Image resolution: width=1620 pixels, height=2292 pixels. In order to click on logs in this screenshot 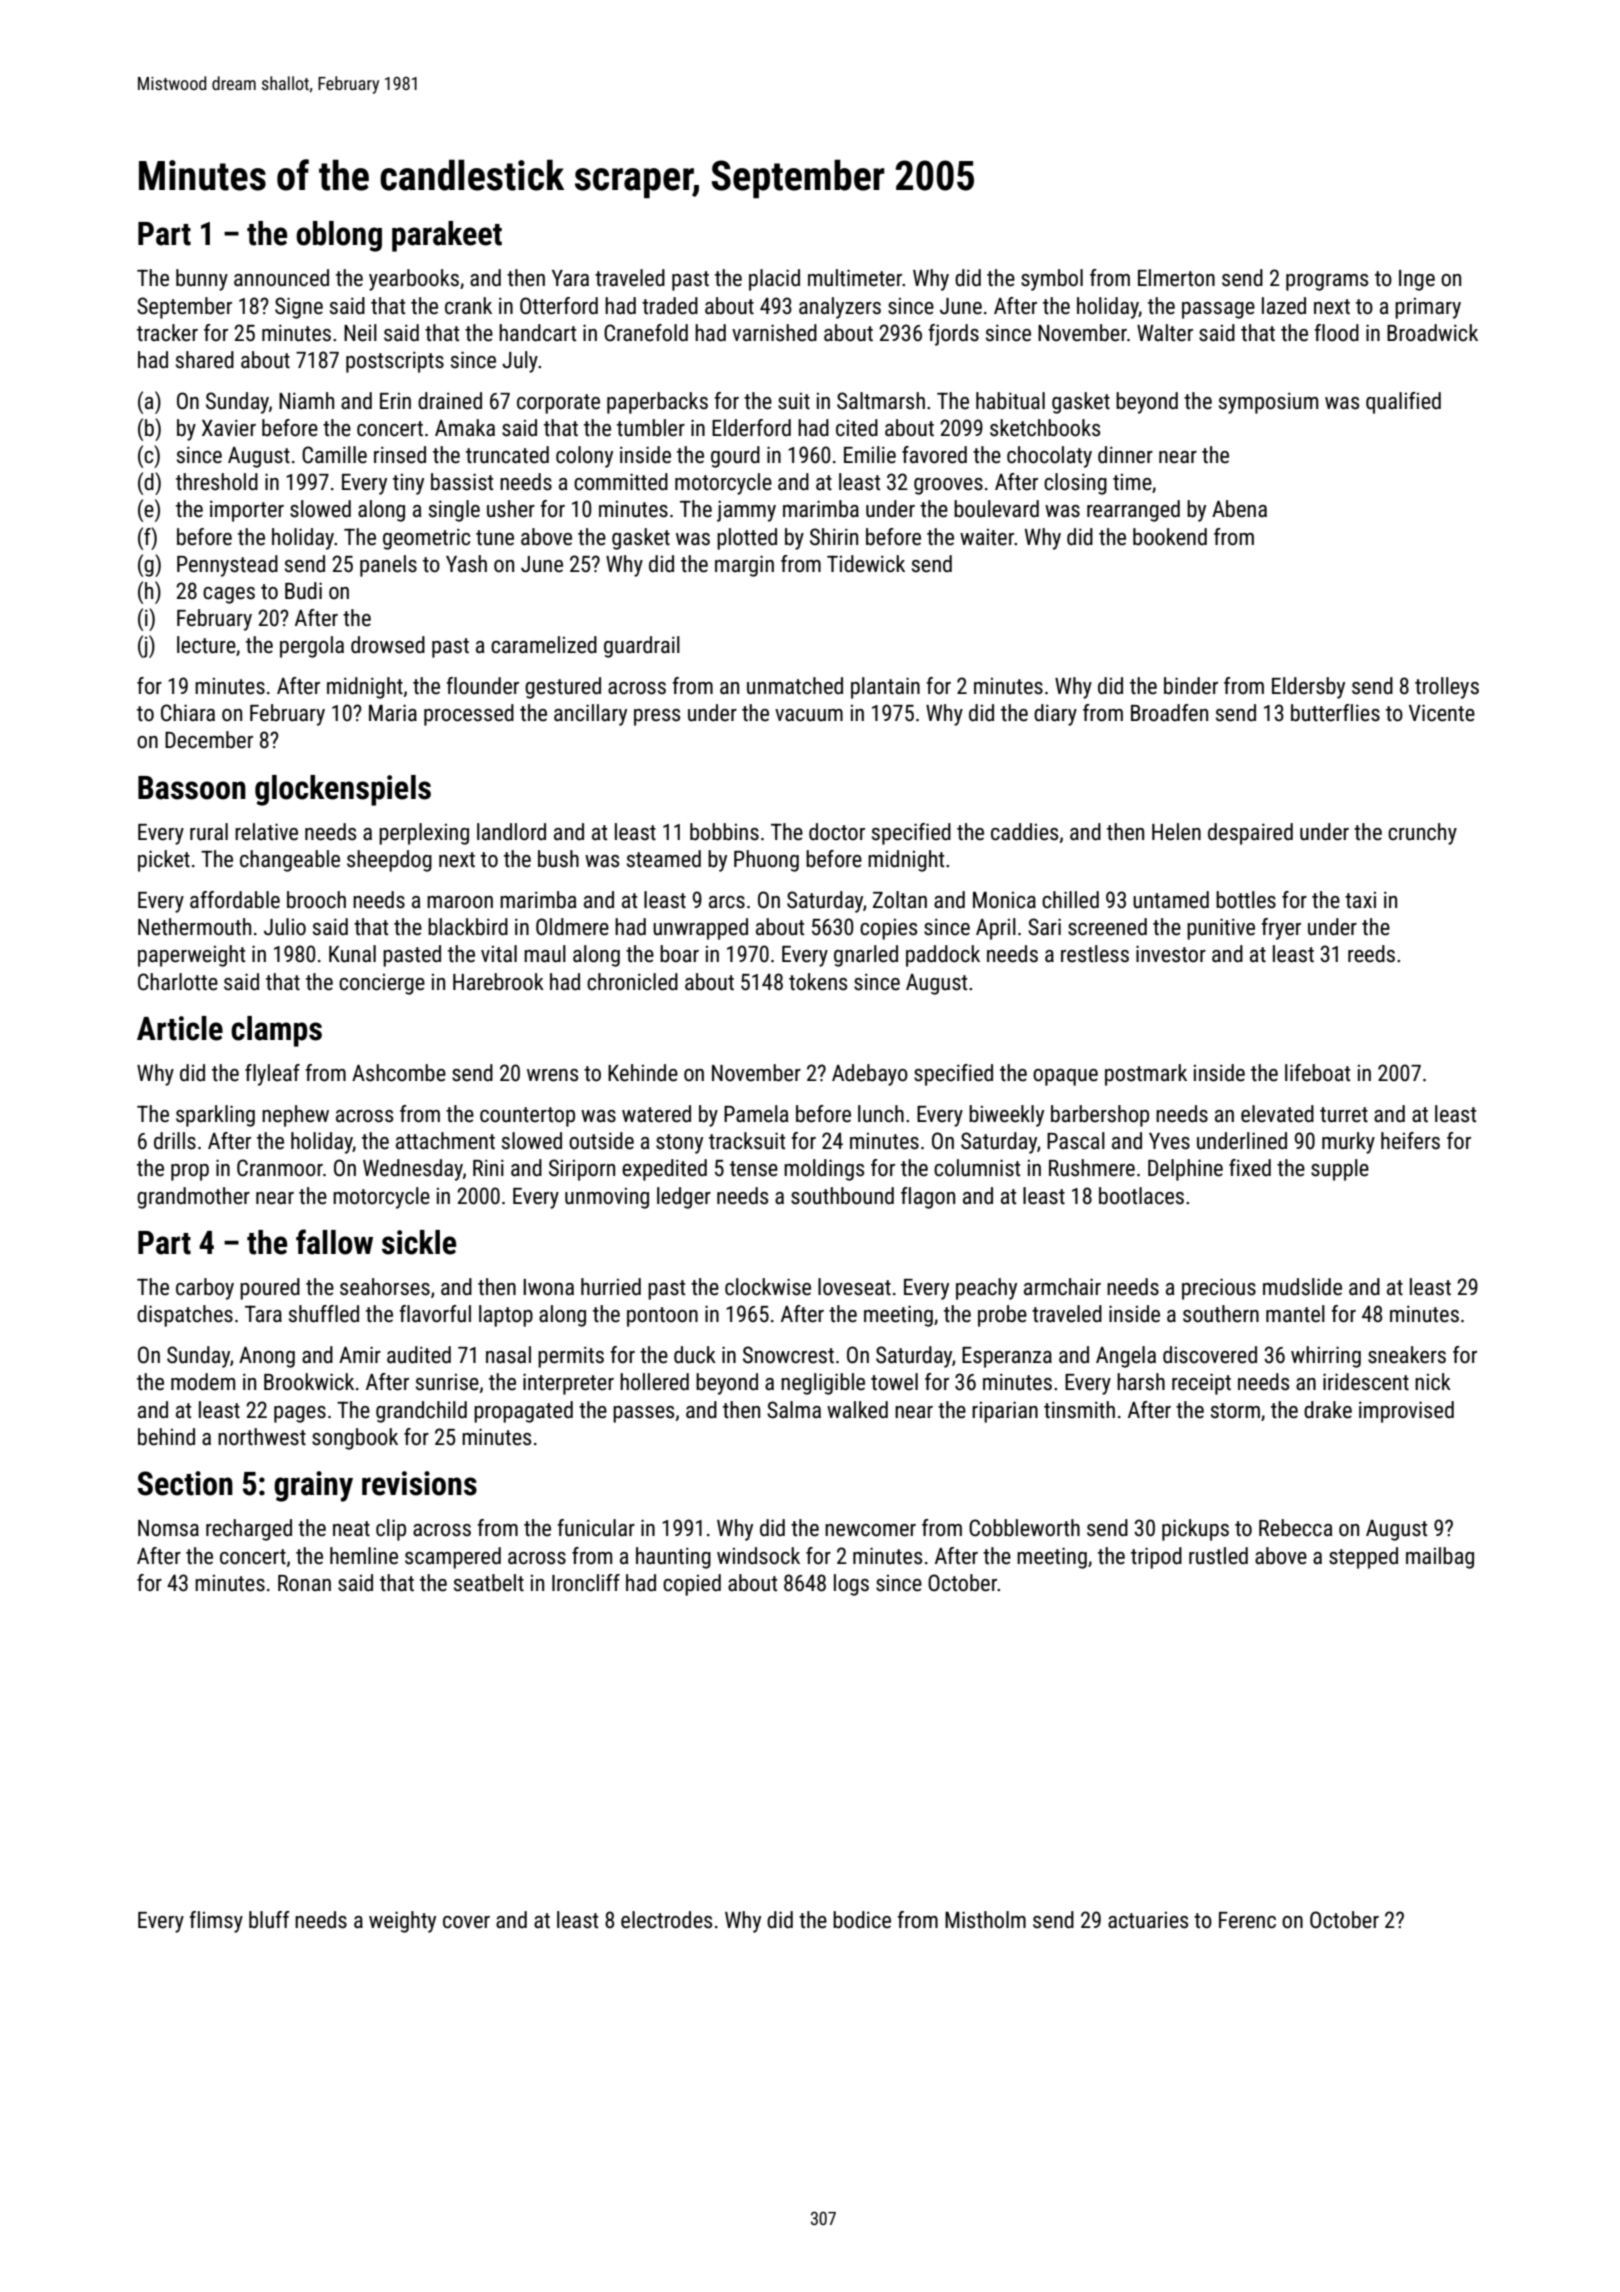, I will do `click(851, 1585)`.
